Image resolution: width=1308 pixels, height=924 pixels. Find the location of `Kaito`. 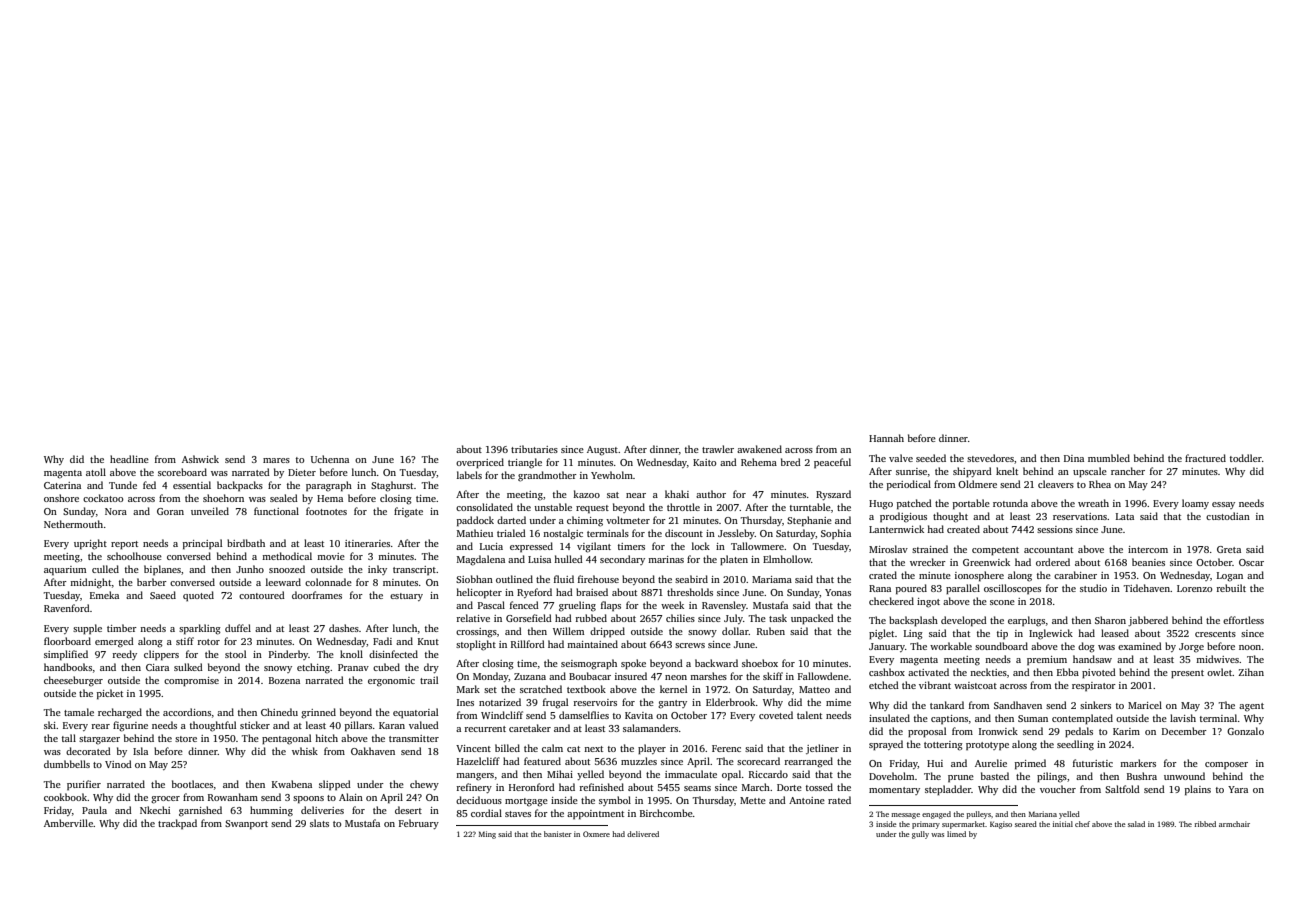

Kaito is located at coordinates (705, 462).
